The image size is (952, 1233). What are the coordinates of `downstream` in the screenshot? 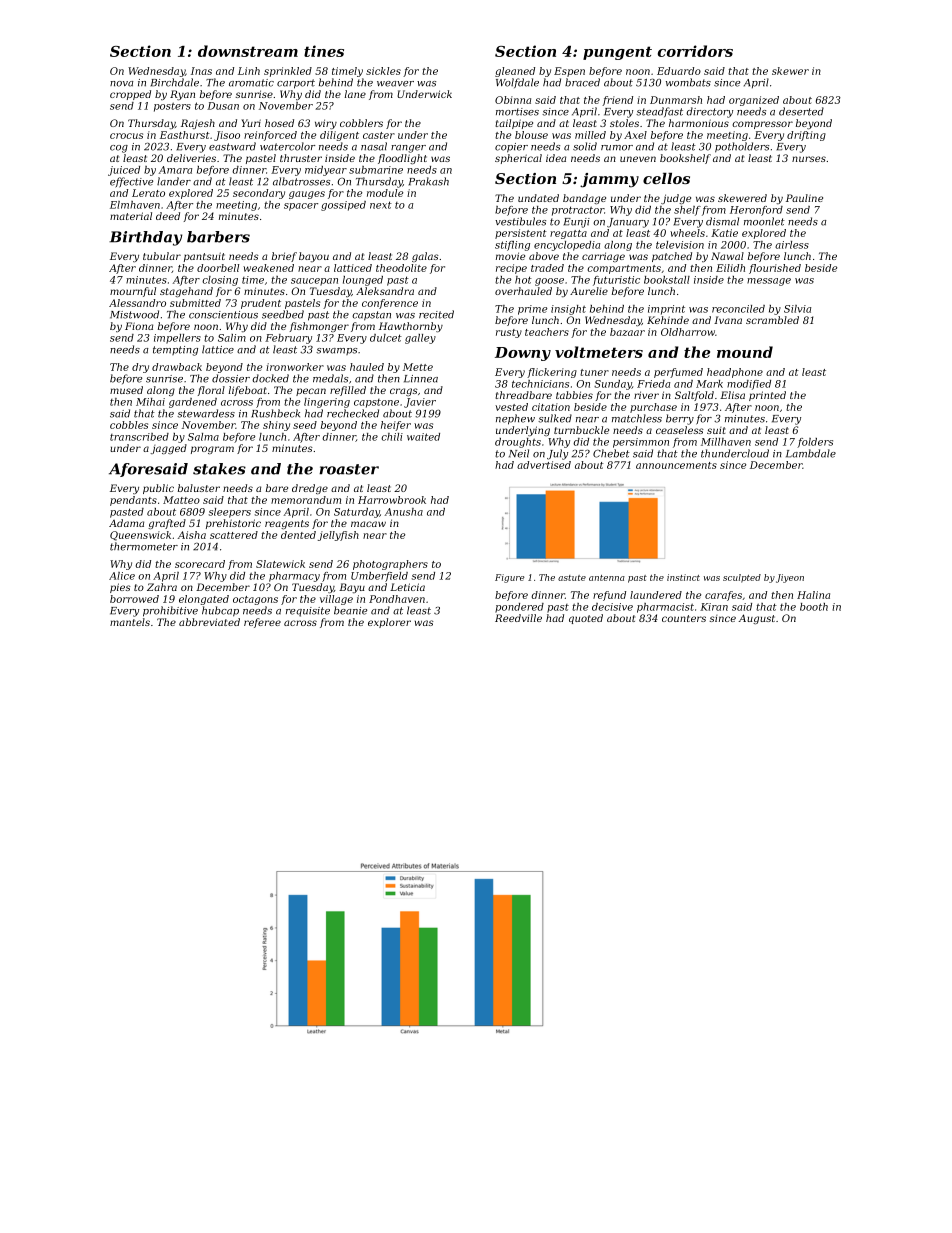 It's located at (248, 51).
